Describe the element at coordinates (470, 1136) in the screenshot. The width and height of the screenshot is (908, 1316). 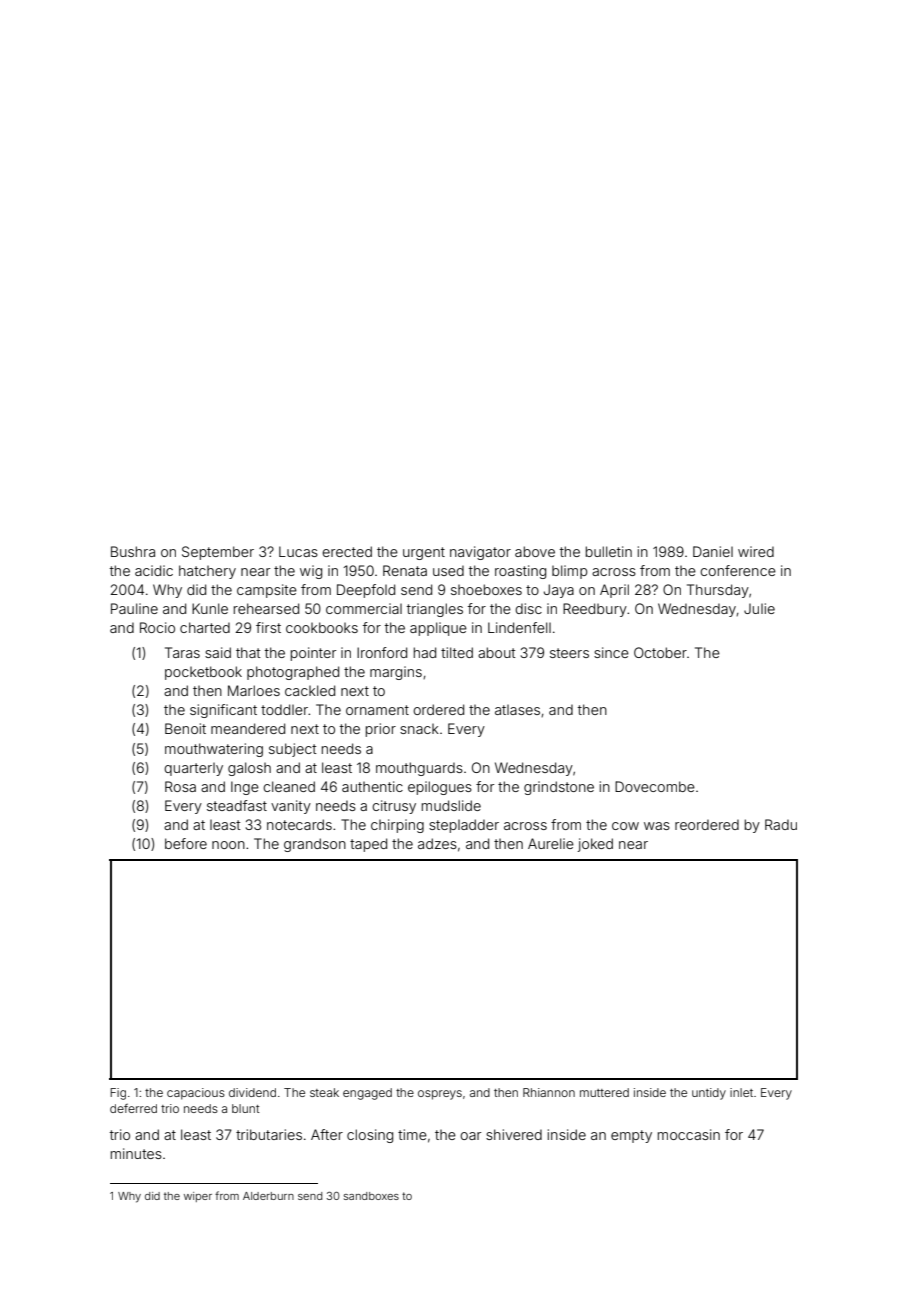
I see `oar` at that location.
